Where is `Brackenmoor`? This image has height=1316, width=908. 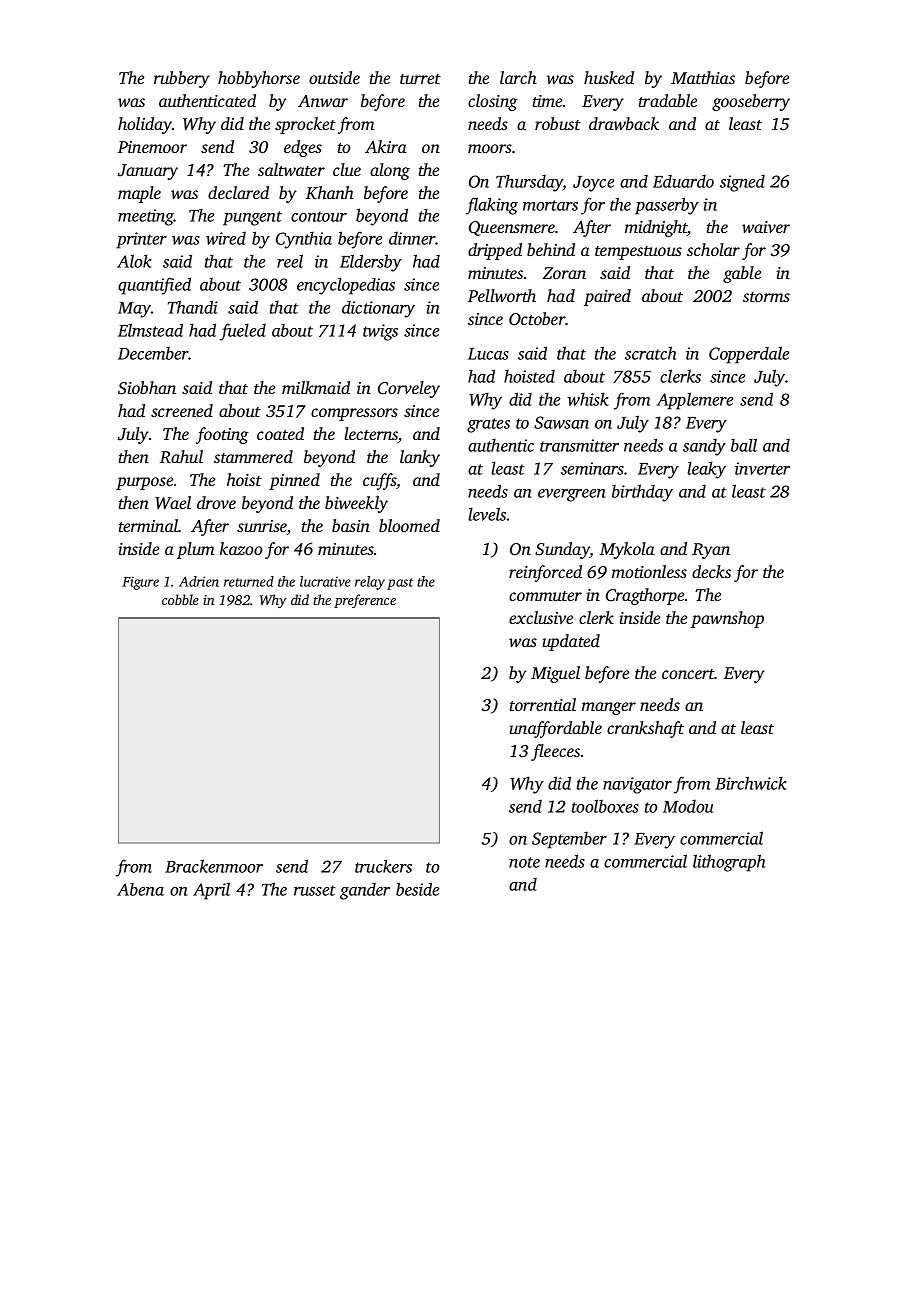
Brackenmoor is located at coordinates (214, 866).
